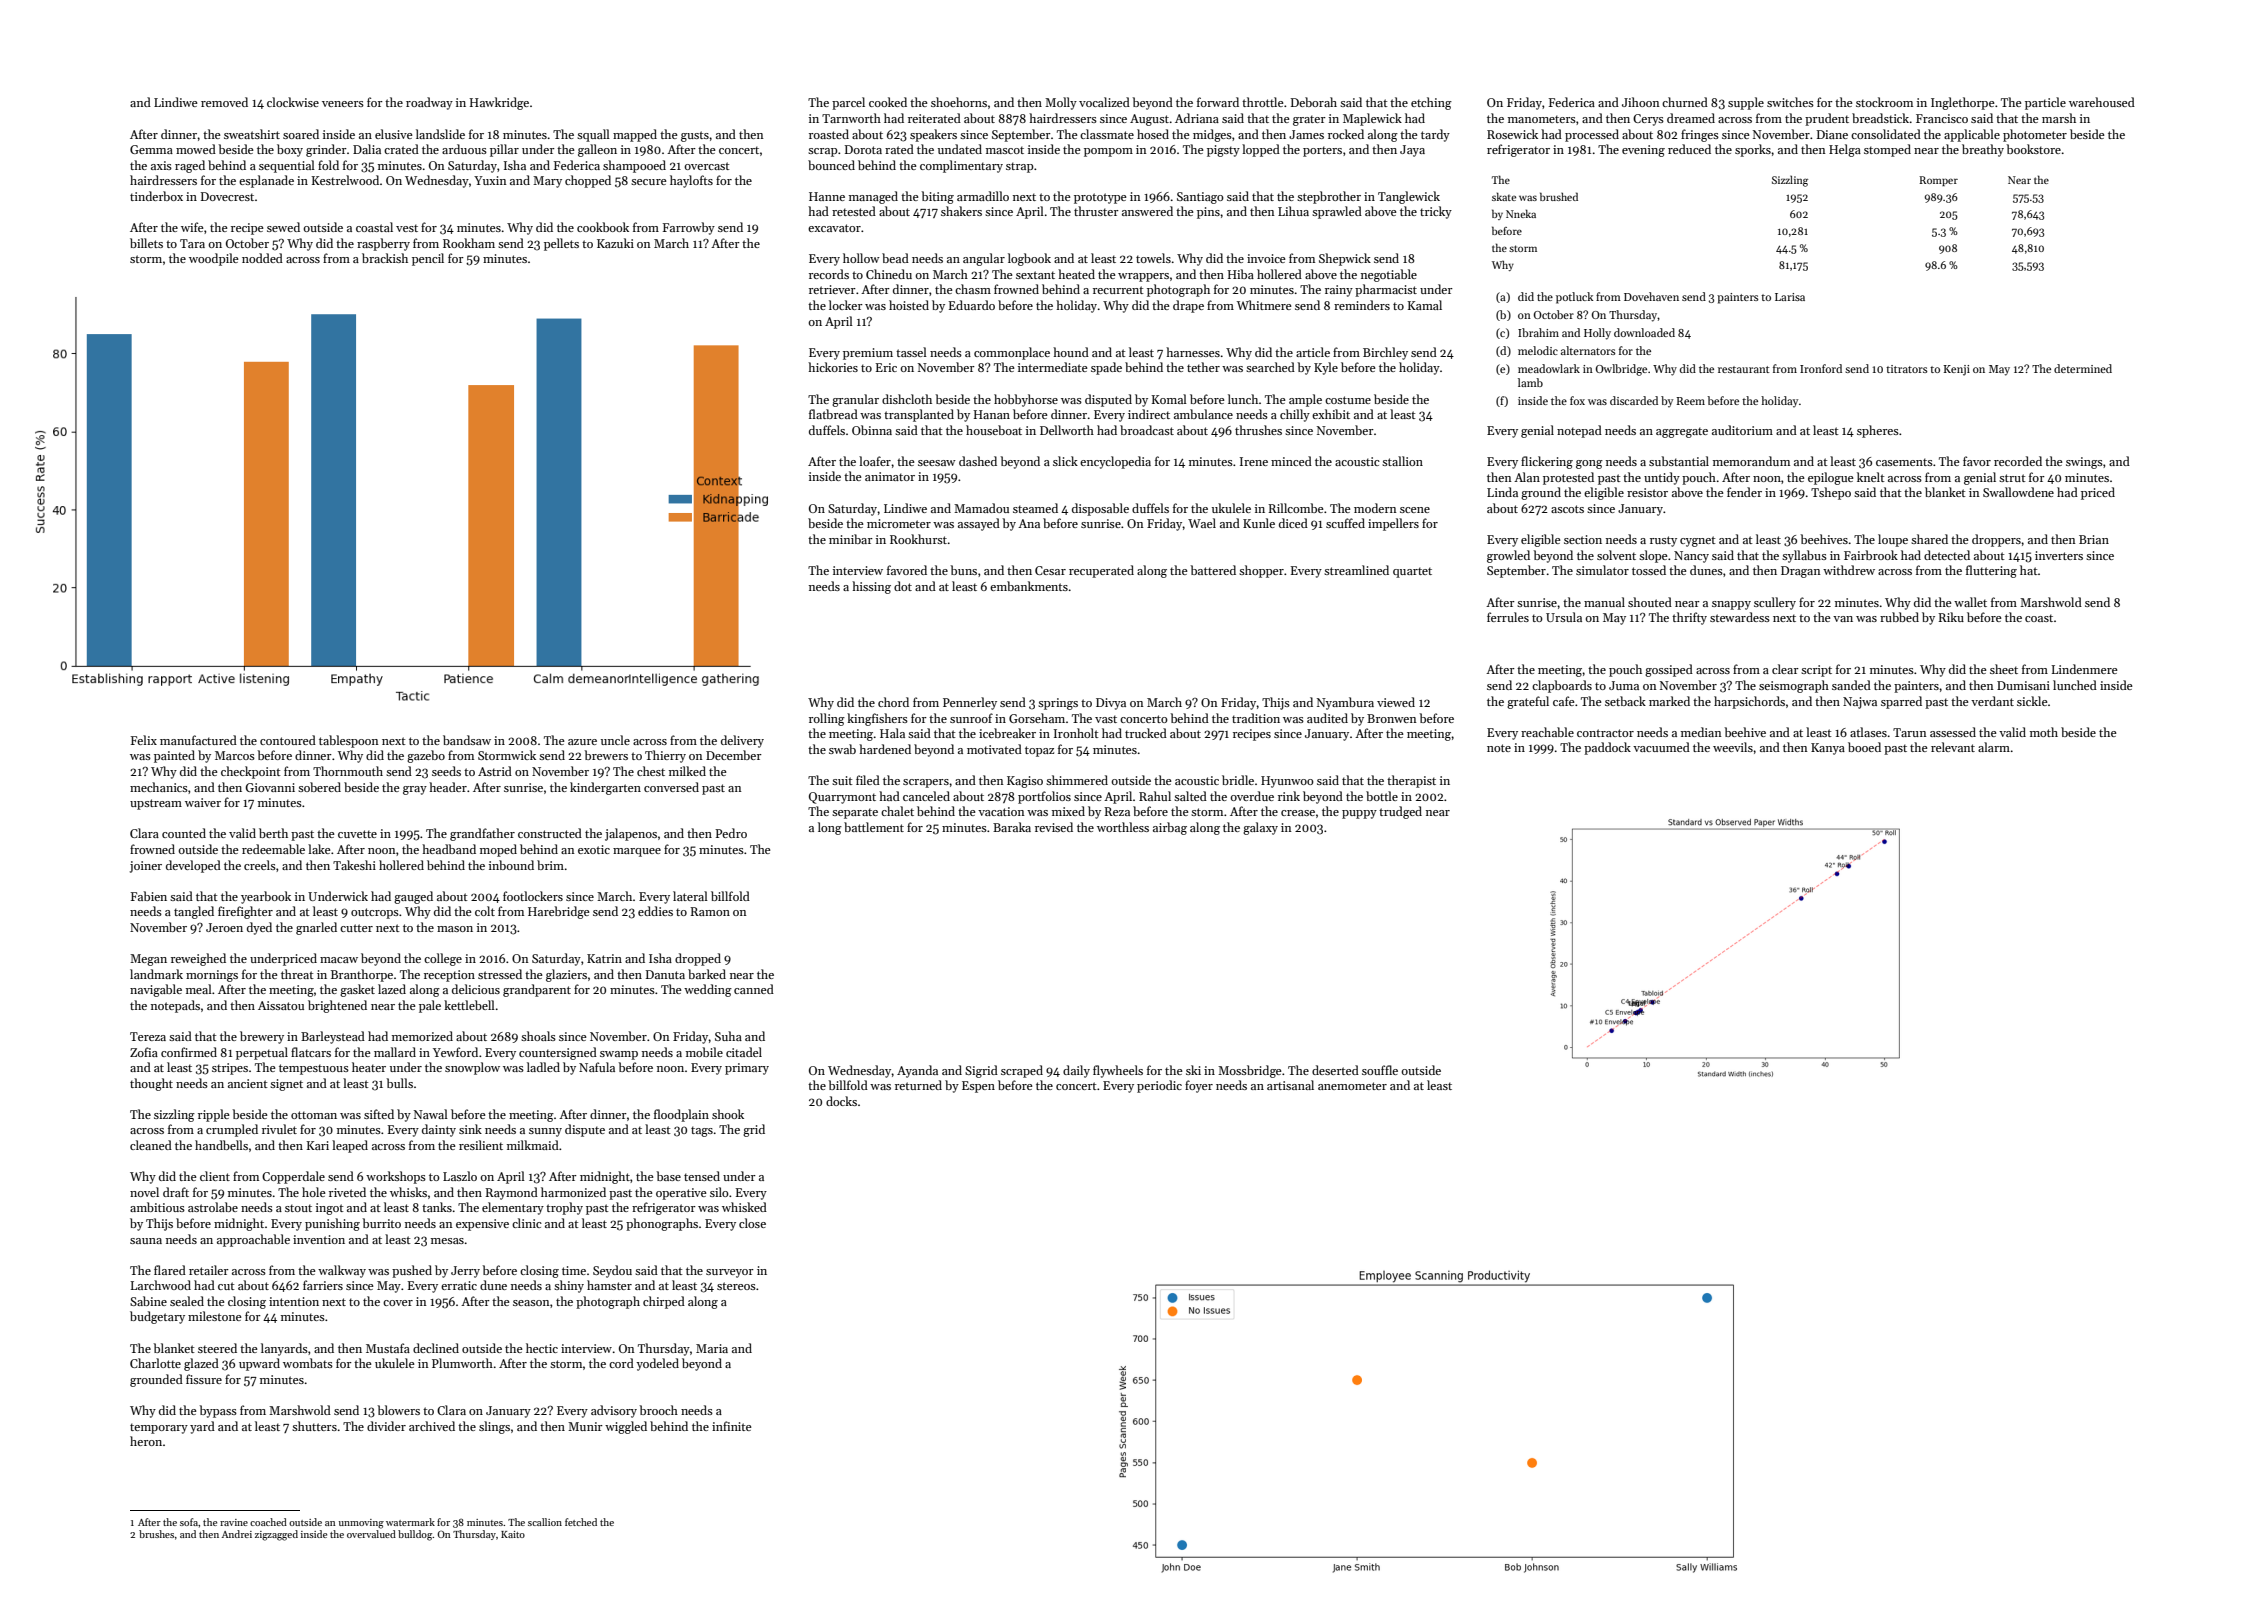 The height and width of the document is (1602, 2266). What do you see at coordinates (2044, 732) in the document?
I see `moth` at bounding box center [2044, 732].
